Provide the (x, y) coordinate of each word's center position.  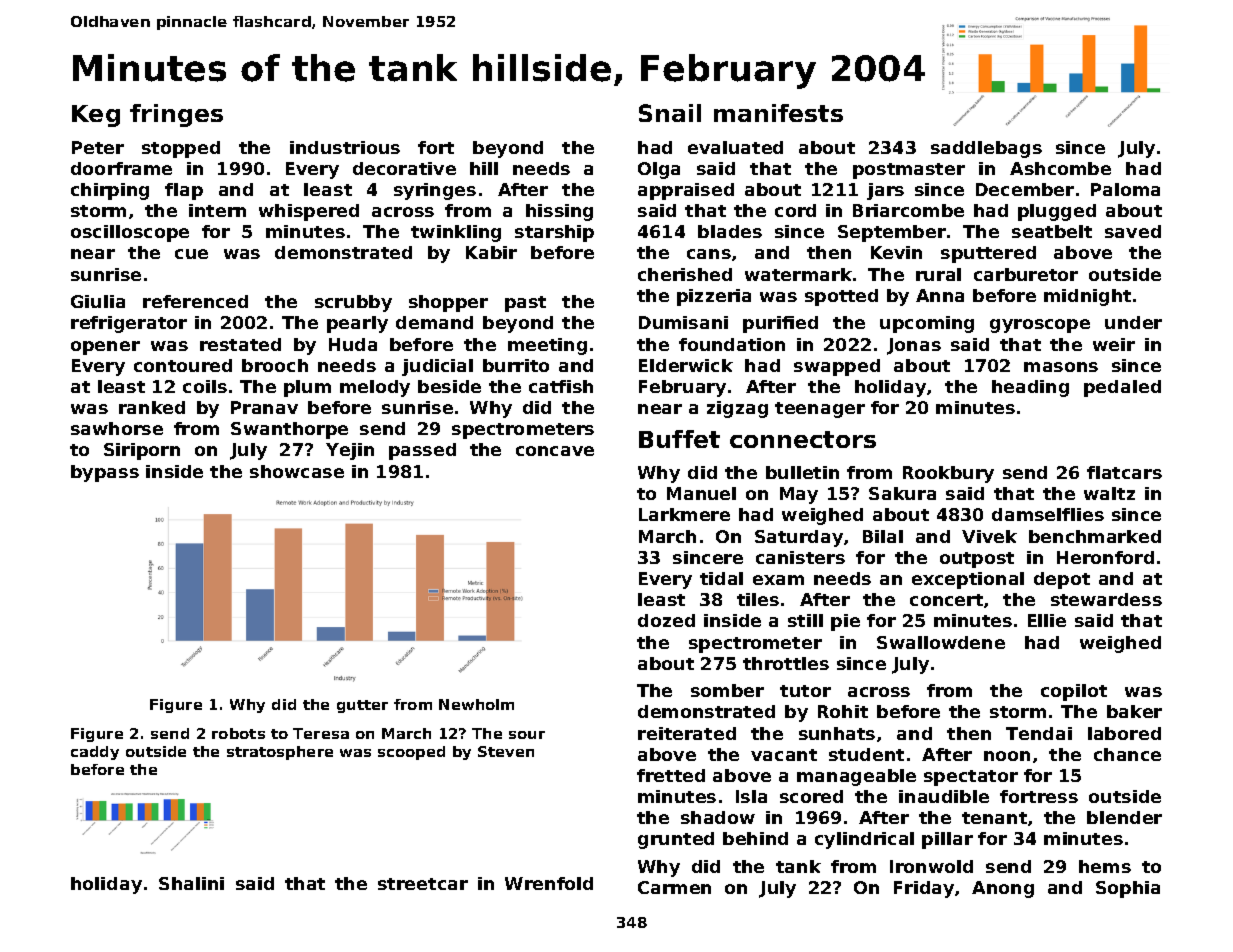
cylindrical (864, 840)
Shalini (191, 883)
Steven (506, 751)
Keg (96, 116)
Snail (670, 113)
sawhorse (117, 428)
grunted (676, 840)
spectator (971, 778)
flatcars (1124, 472)
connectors (803, 439)
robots (238, 733)
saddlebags (986, 149)
